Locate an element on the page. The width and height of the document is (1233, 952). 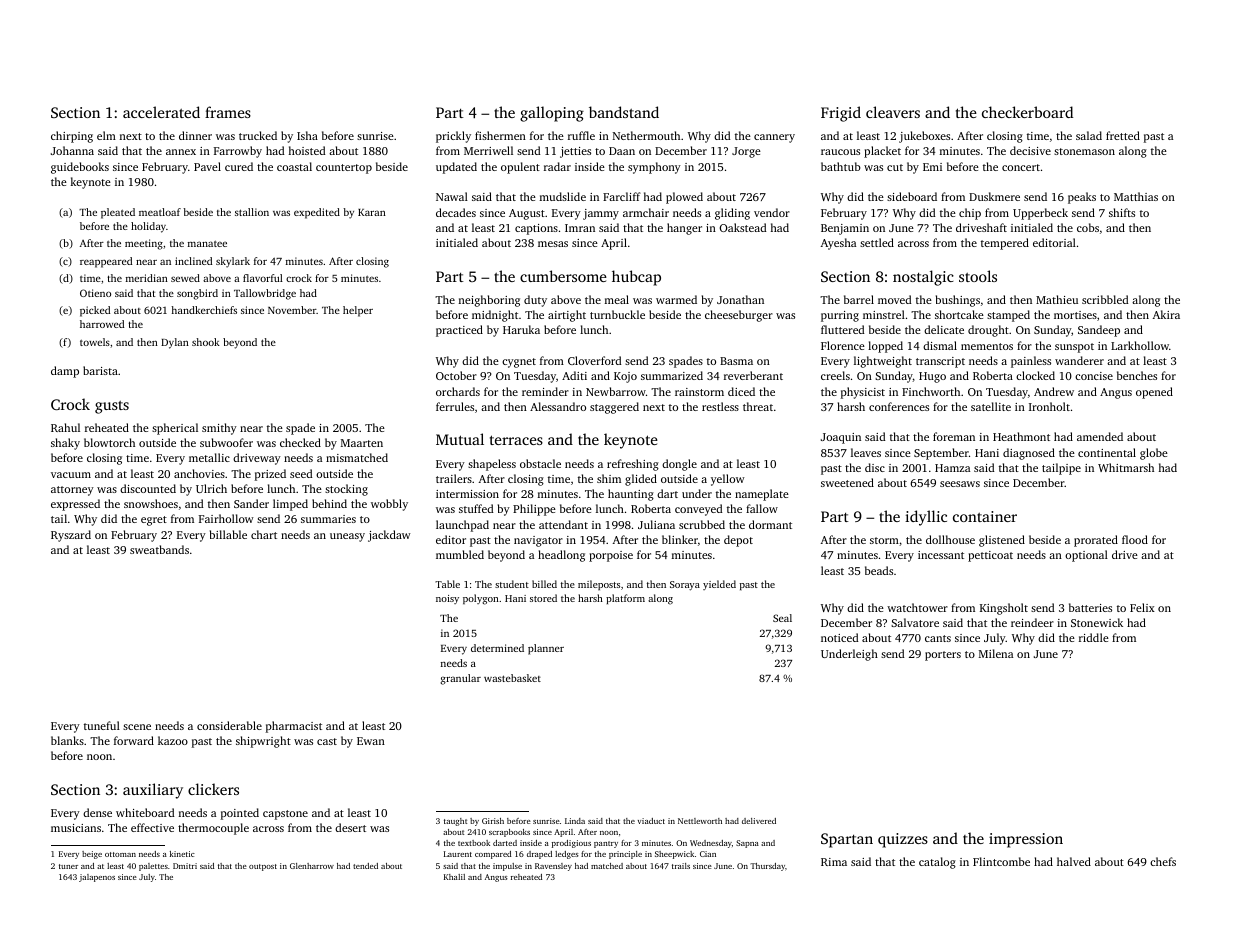
frames is located at coordinates (228, 112).
